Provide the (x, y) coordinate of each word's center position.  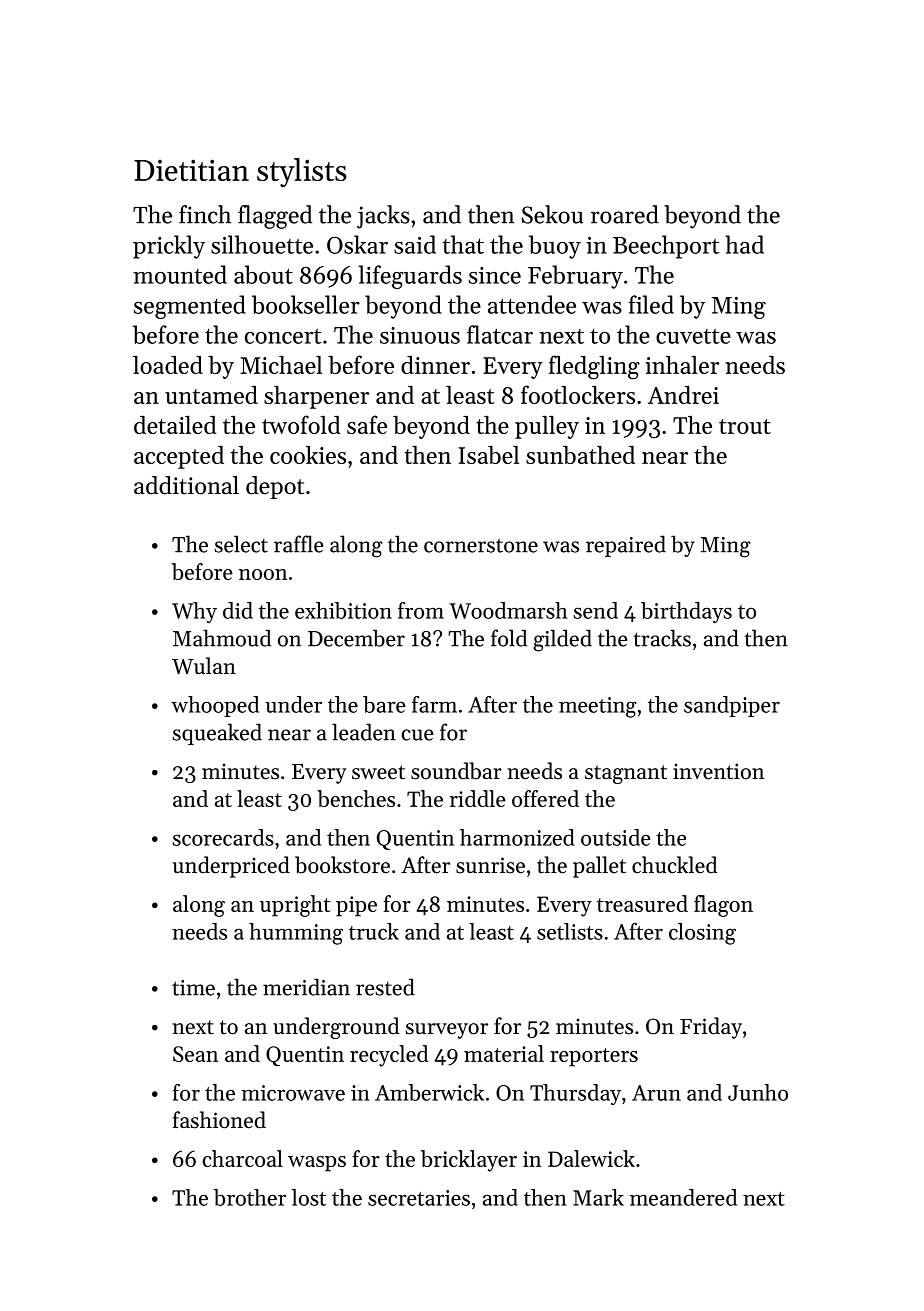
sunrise (490, 865)
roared (625, 214)
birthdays (686, 612)
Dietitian (191, 170)
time (193, 988)
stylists (302, 172)
